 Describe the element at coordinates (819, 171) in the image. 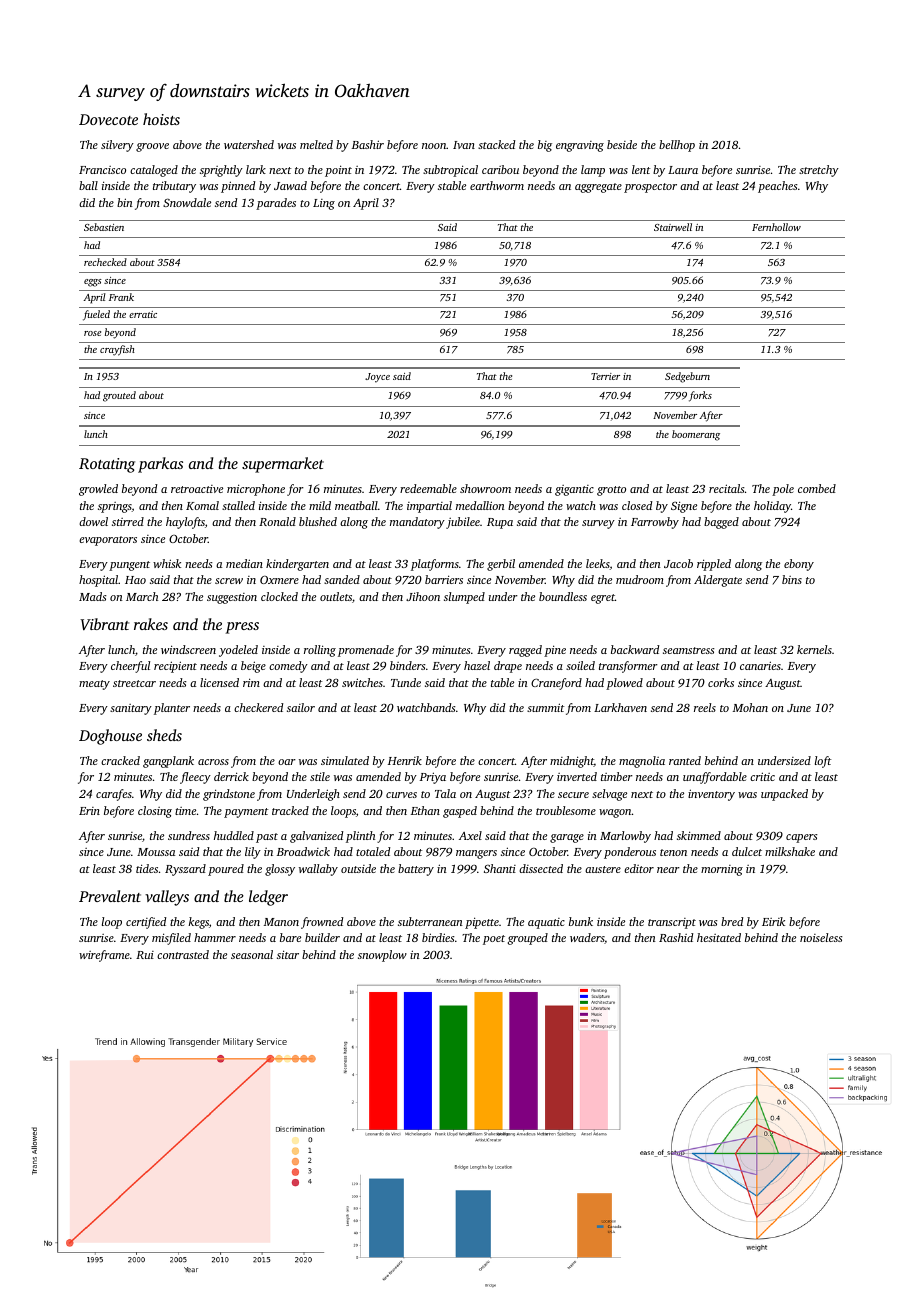

I see `stretchy` at that location.
